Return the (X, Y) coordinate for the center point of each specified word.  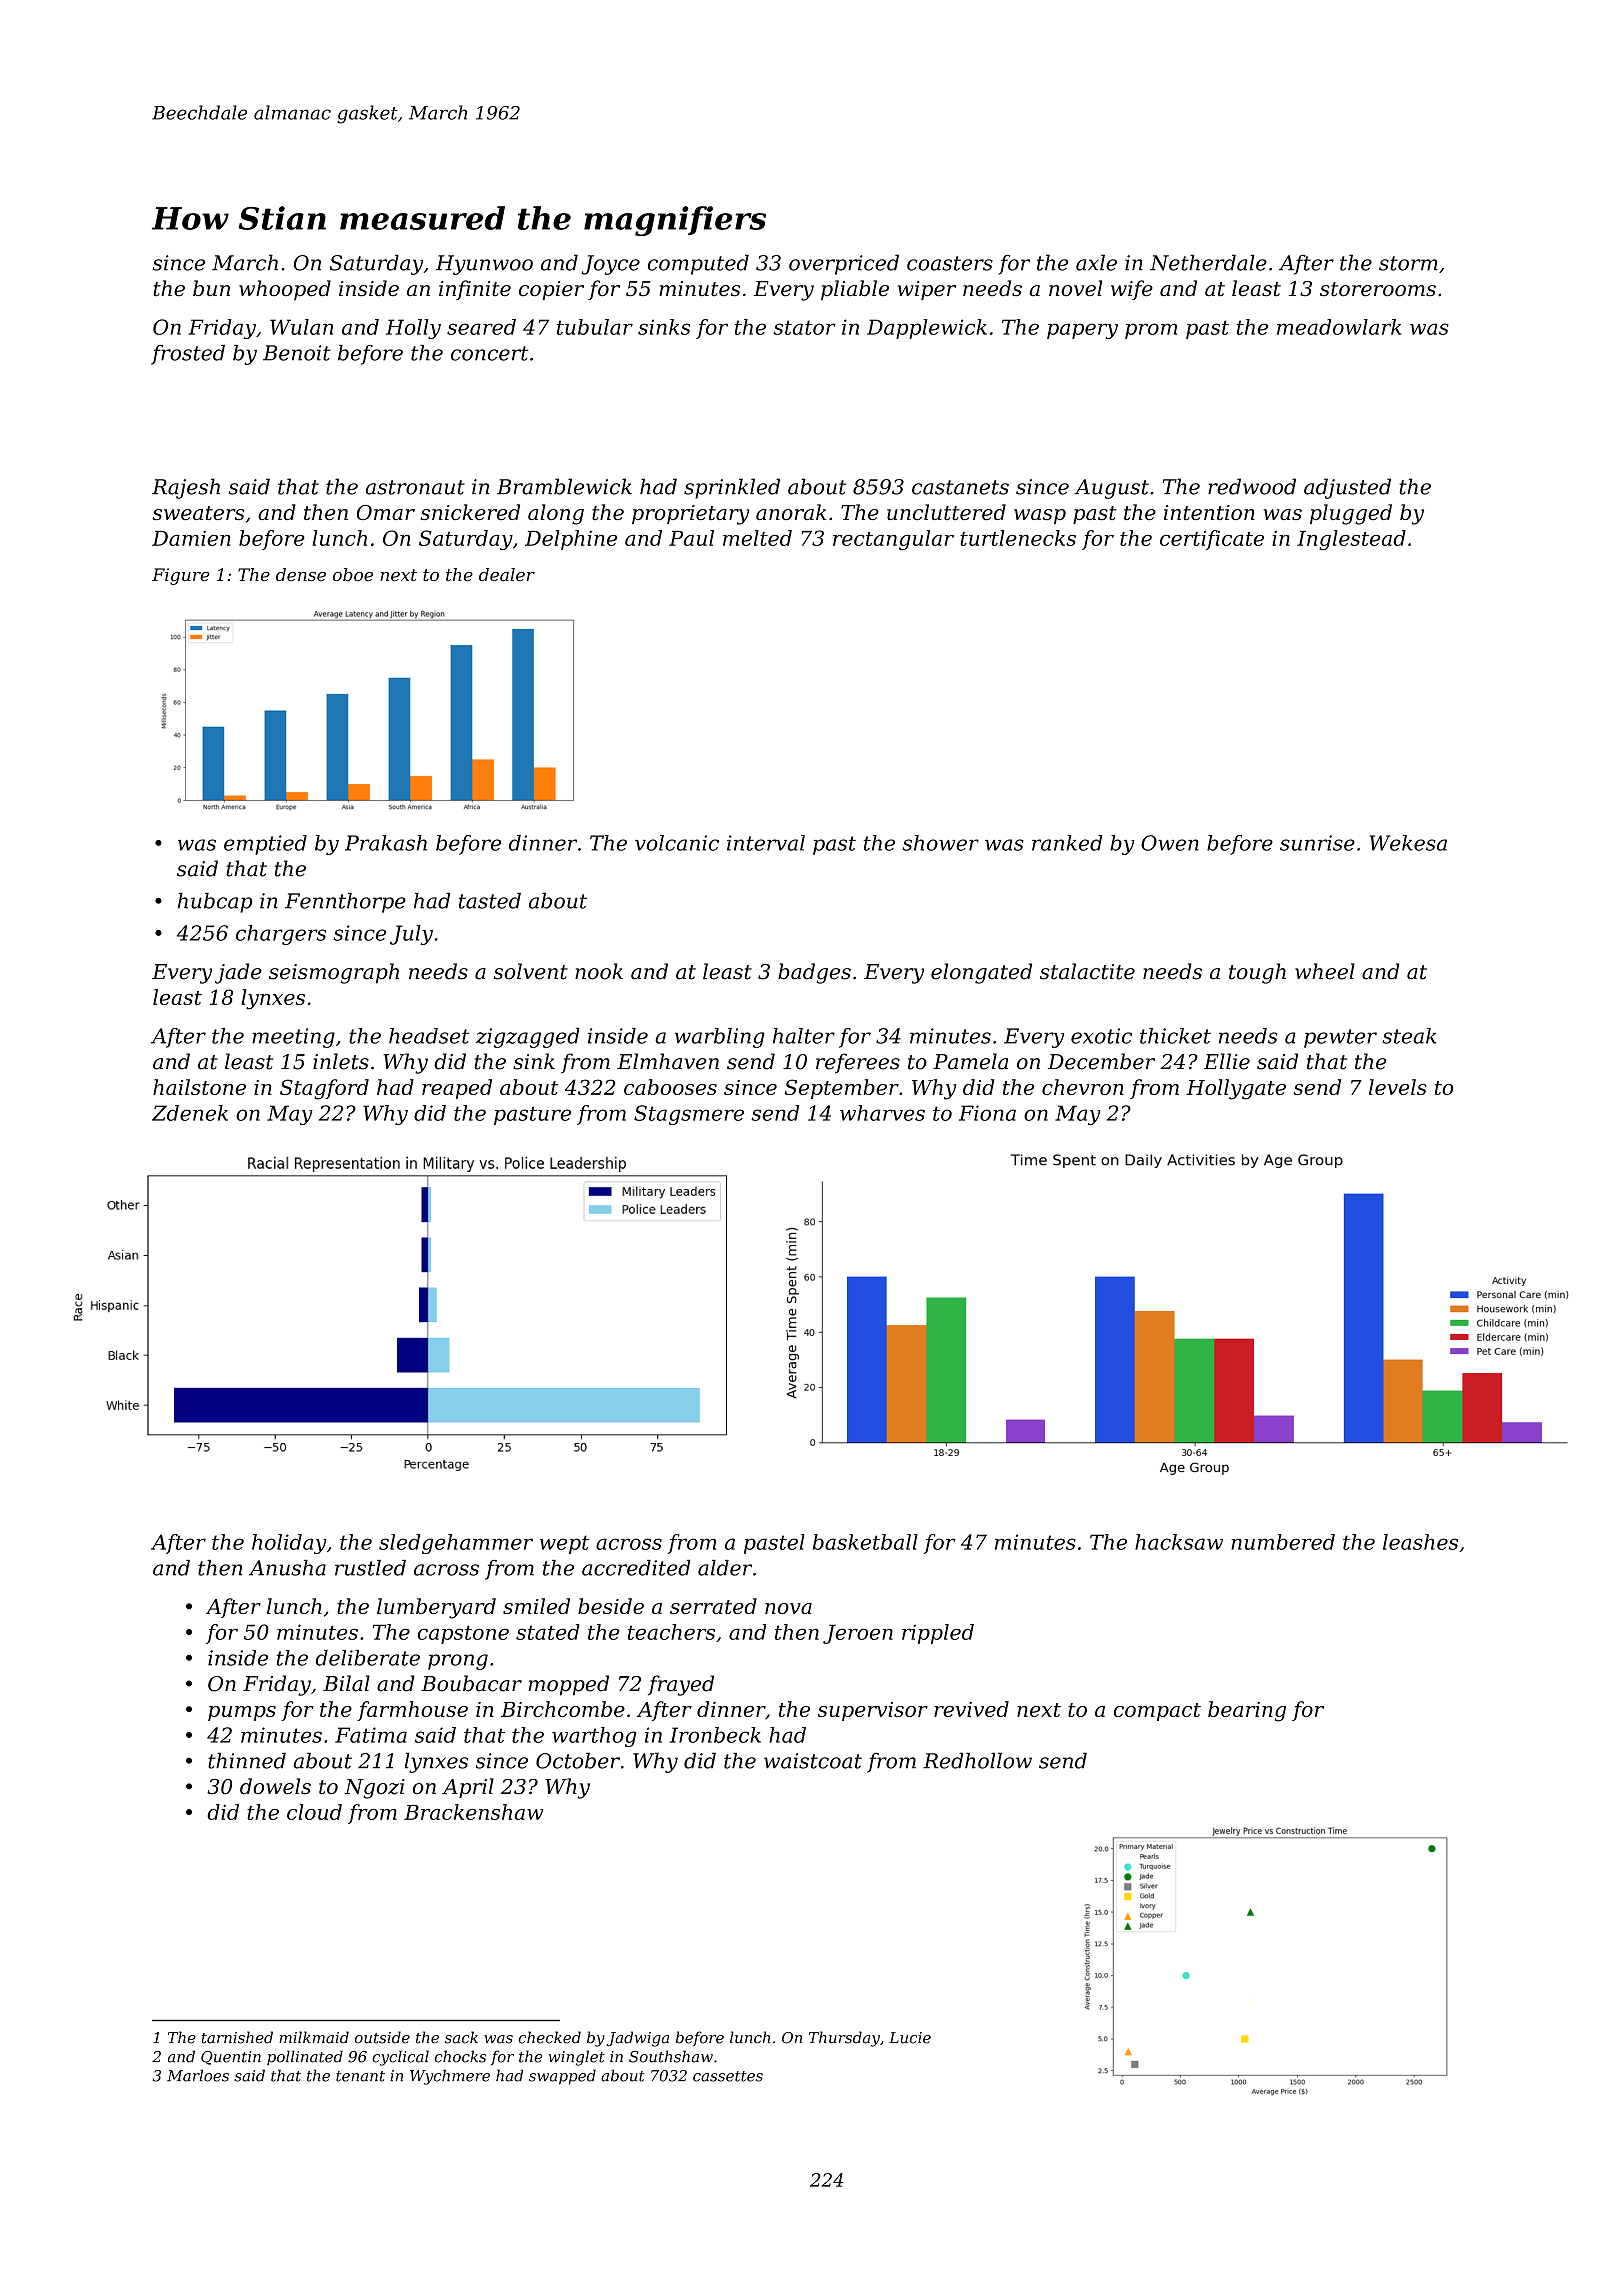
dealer (507, 574)
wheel (1325, 971)
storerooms (1378, 289)
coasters (950, 263)
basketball (865, 1542)
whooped (285, 290)
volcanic (677, 843)
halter (804, 1036)
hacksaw (1179, 1542)
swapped (562, 2077)
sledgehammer (456, 1544)
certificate (1212, 540)
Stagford (324, 1089)
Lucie (910, 2038)
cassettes (728, 2076)
